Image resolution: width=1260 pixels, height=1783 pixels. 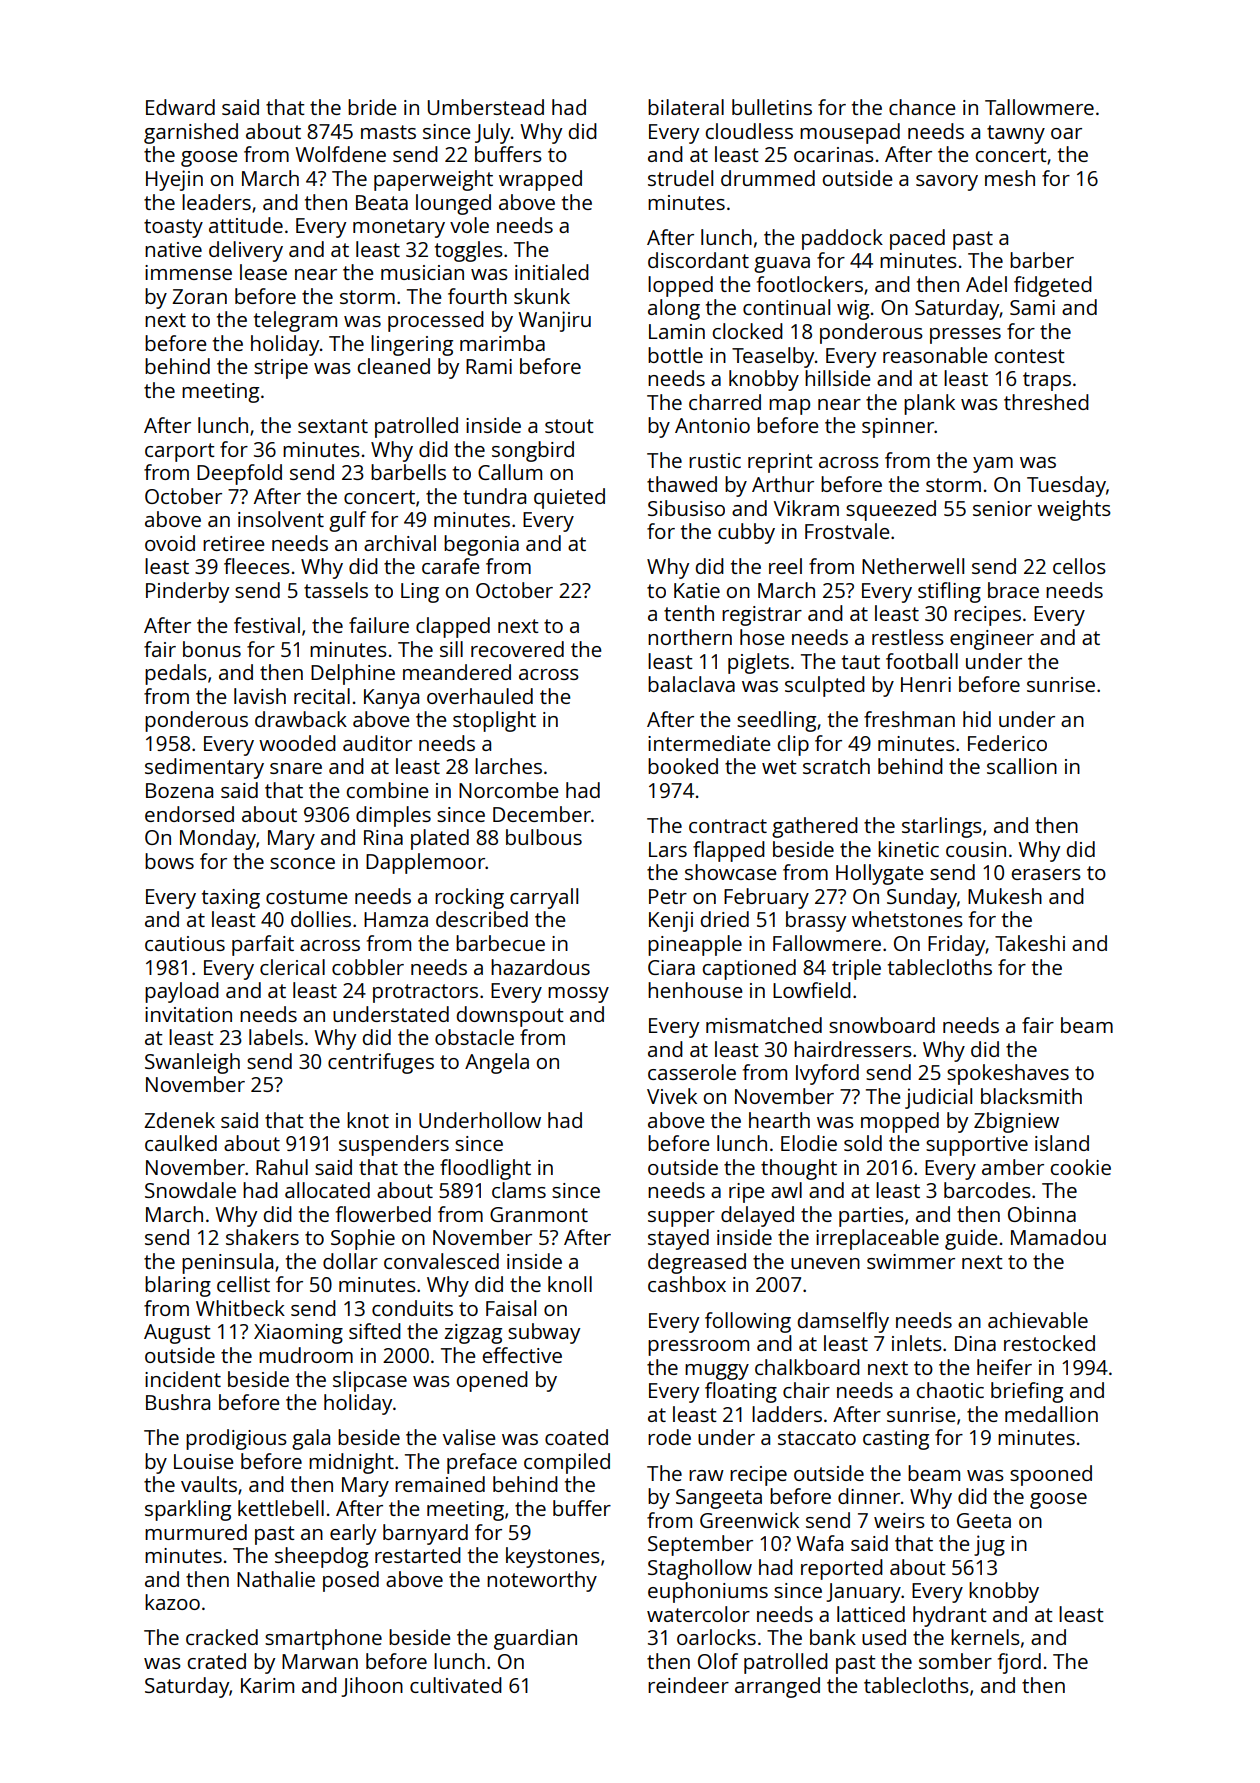 What do you see at coordinates (486, 107) in the screenshot?
I see `Umberstead` at bounding box center [486, 107].
